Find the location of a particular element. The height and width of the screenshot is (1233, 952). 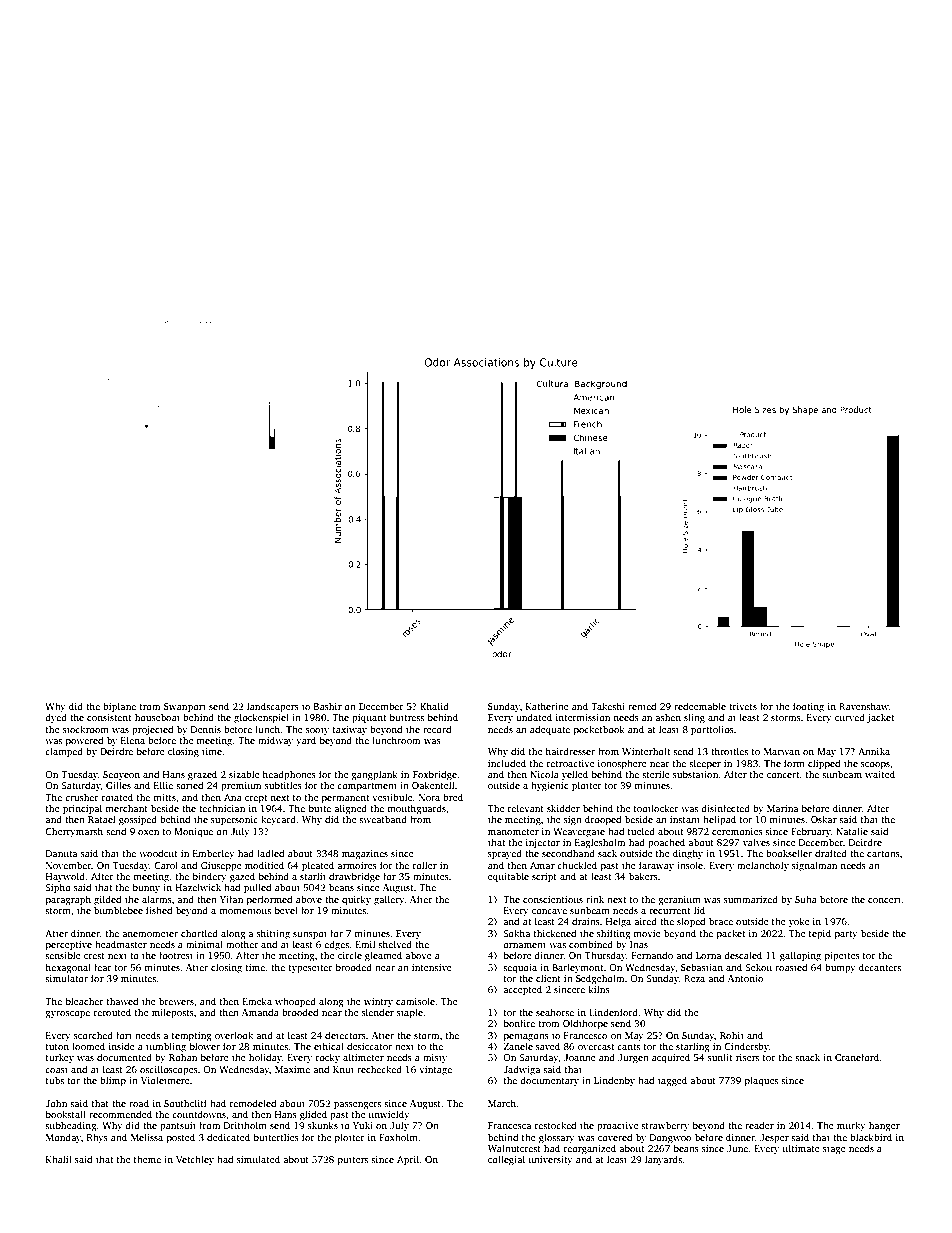

biplane is located at coordinates (119, 707).
